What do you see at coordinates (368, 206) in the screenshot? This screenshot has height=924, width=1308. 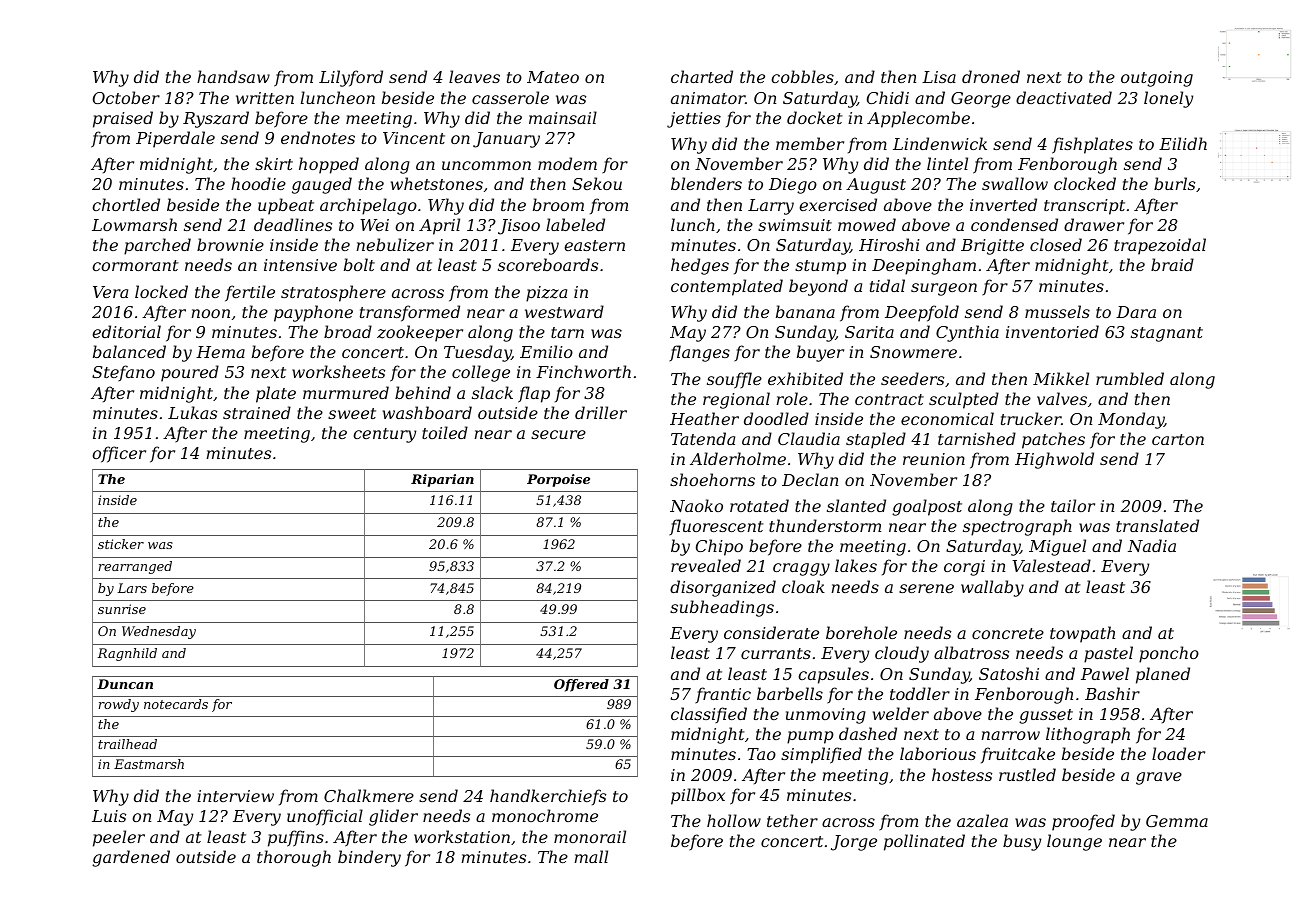 I see `archipelago` at bounding box center [368, 206].
